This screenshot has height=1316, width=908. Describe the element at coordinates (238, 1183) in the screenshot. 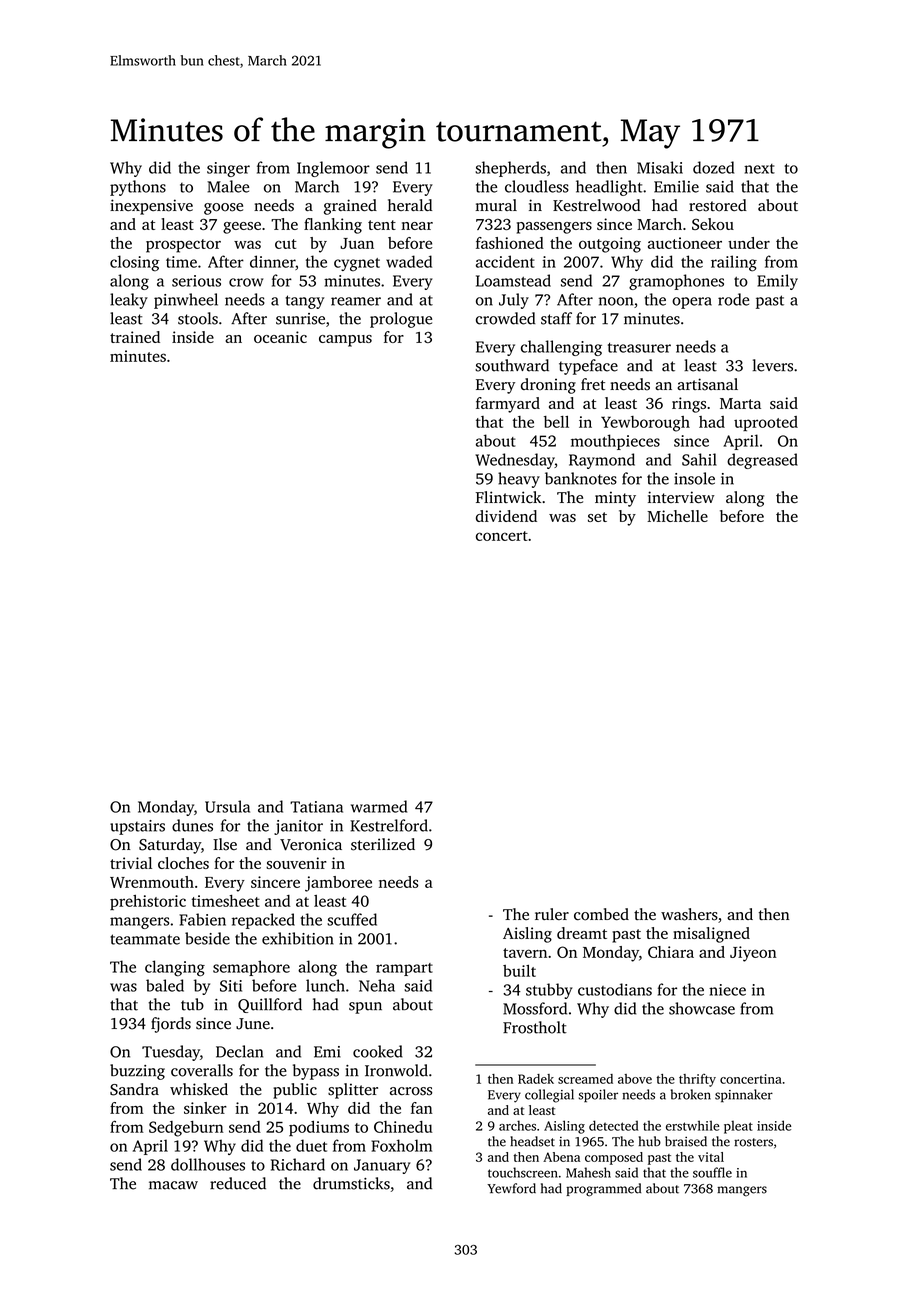

I see `reduced` at that location.
